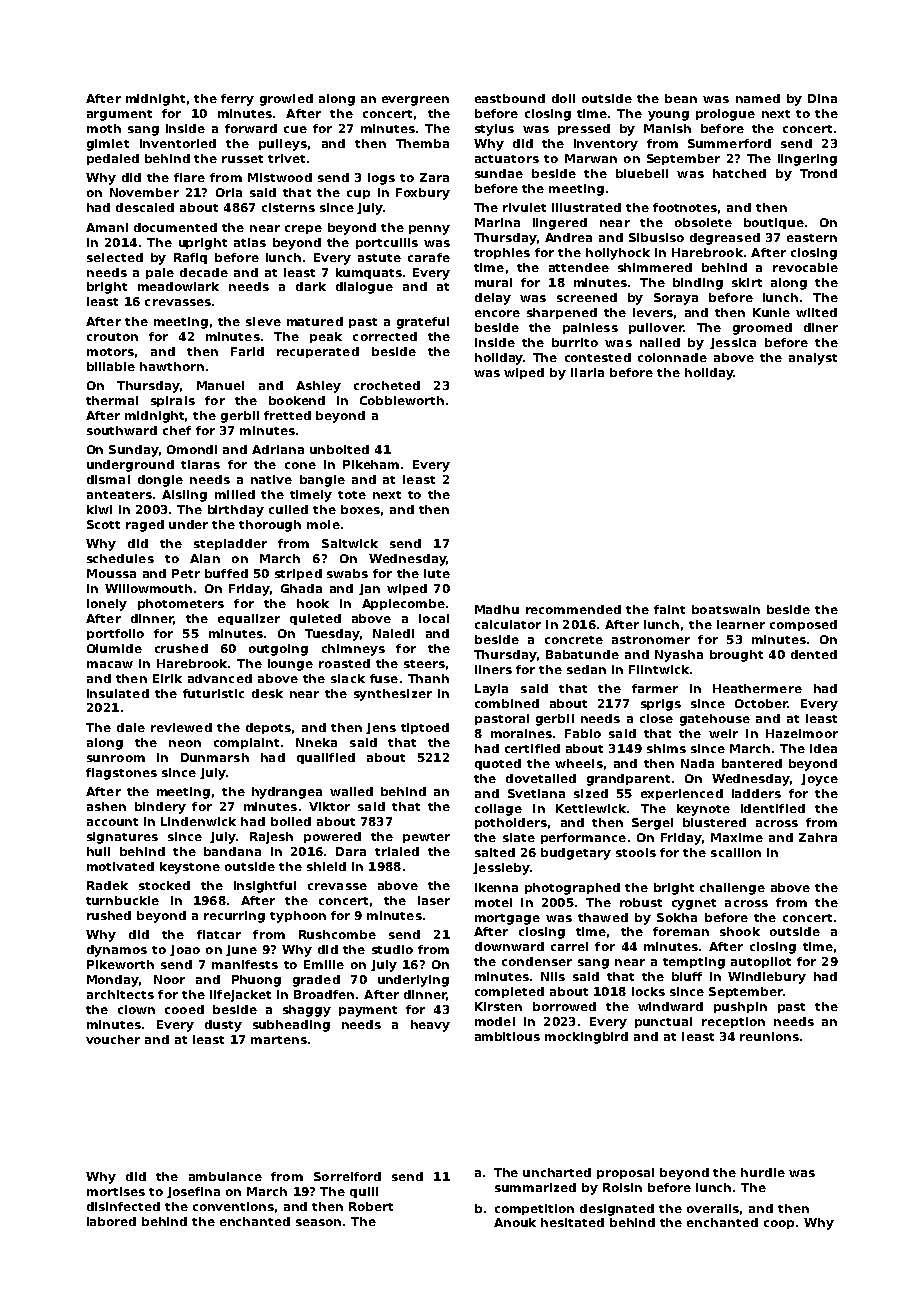 The width and height of the screenshot is (924, 1308). I want to click on Ilaria, so click(587, 372).
